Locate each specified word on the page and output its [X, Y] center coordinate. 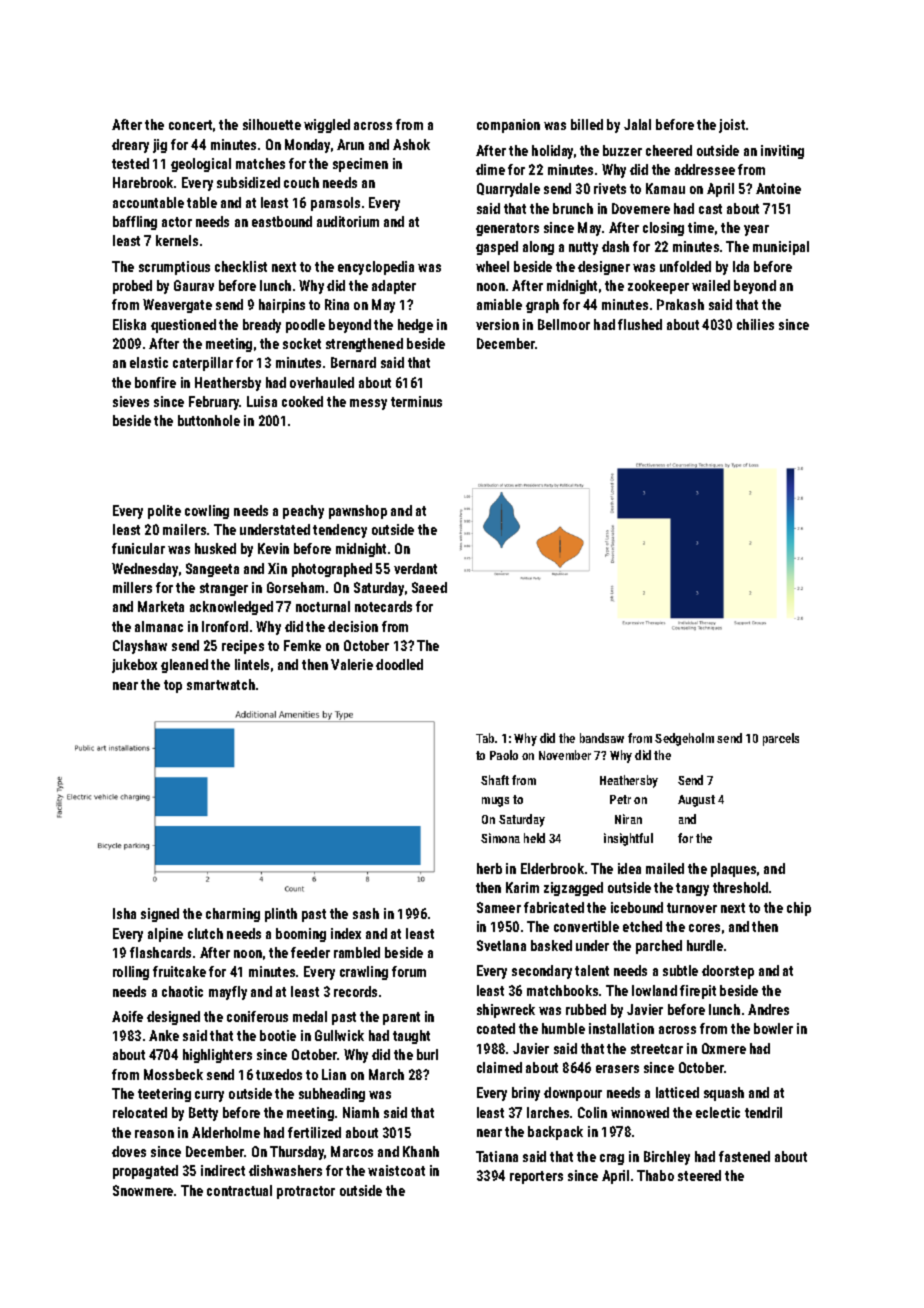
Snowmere [143, 1190]
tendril [763, 1112]
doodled [399, 664]
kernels [177, 240]
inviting [782, 152]
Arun [350, 144]
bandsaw [602, 738]
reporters [536, 1177]
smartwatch [221, 684]
